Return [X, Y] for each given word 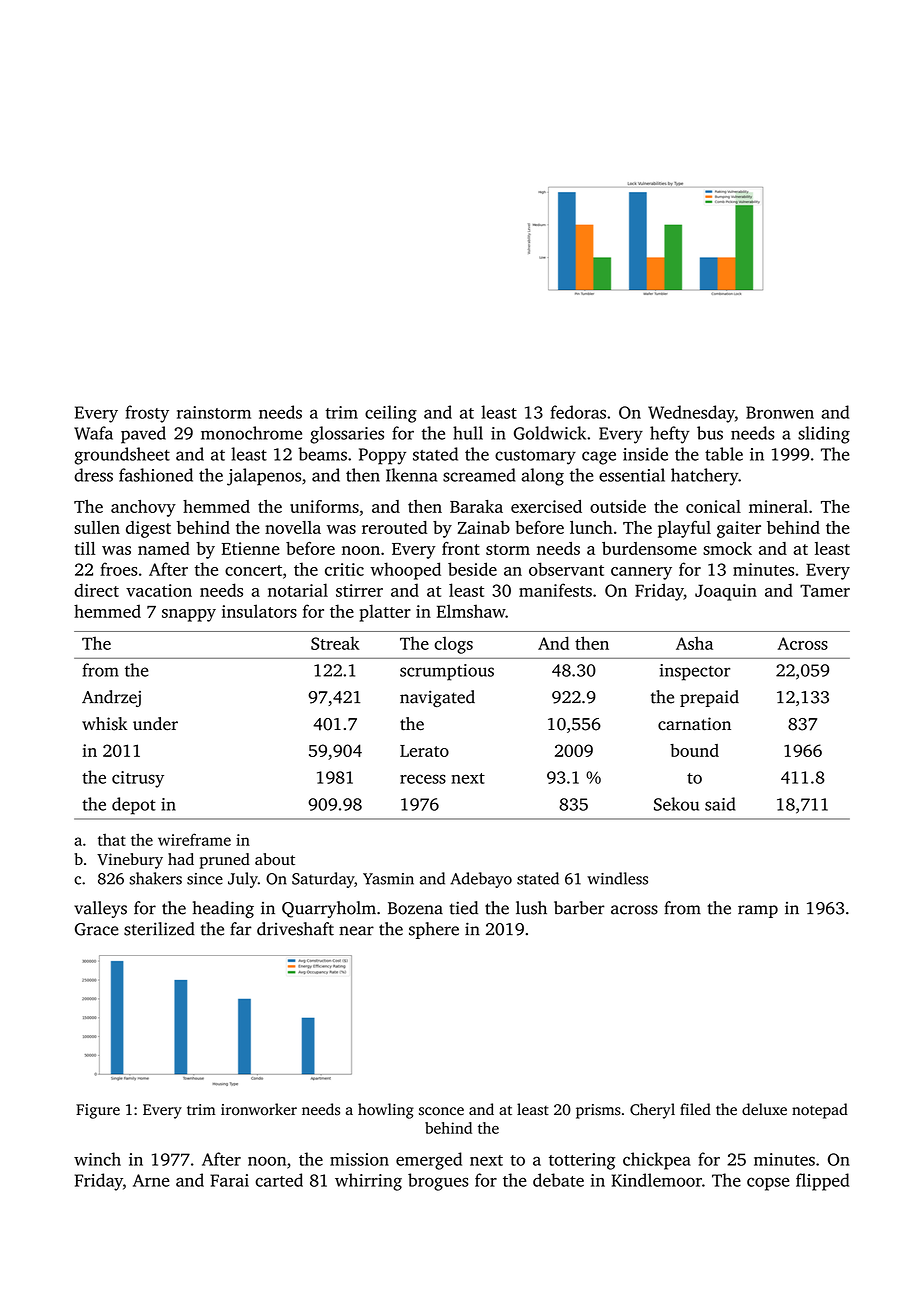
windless [617, 878]
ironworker [259, 1109]
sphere [434, 930]
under [155, 724]
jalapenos [264, 477]
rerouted [394, 527]
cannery [641, 573]
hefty [670, 435]
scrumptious [447, 672]
